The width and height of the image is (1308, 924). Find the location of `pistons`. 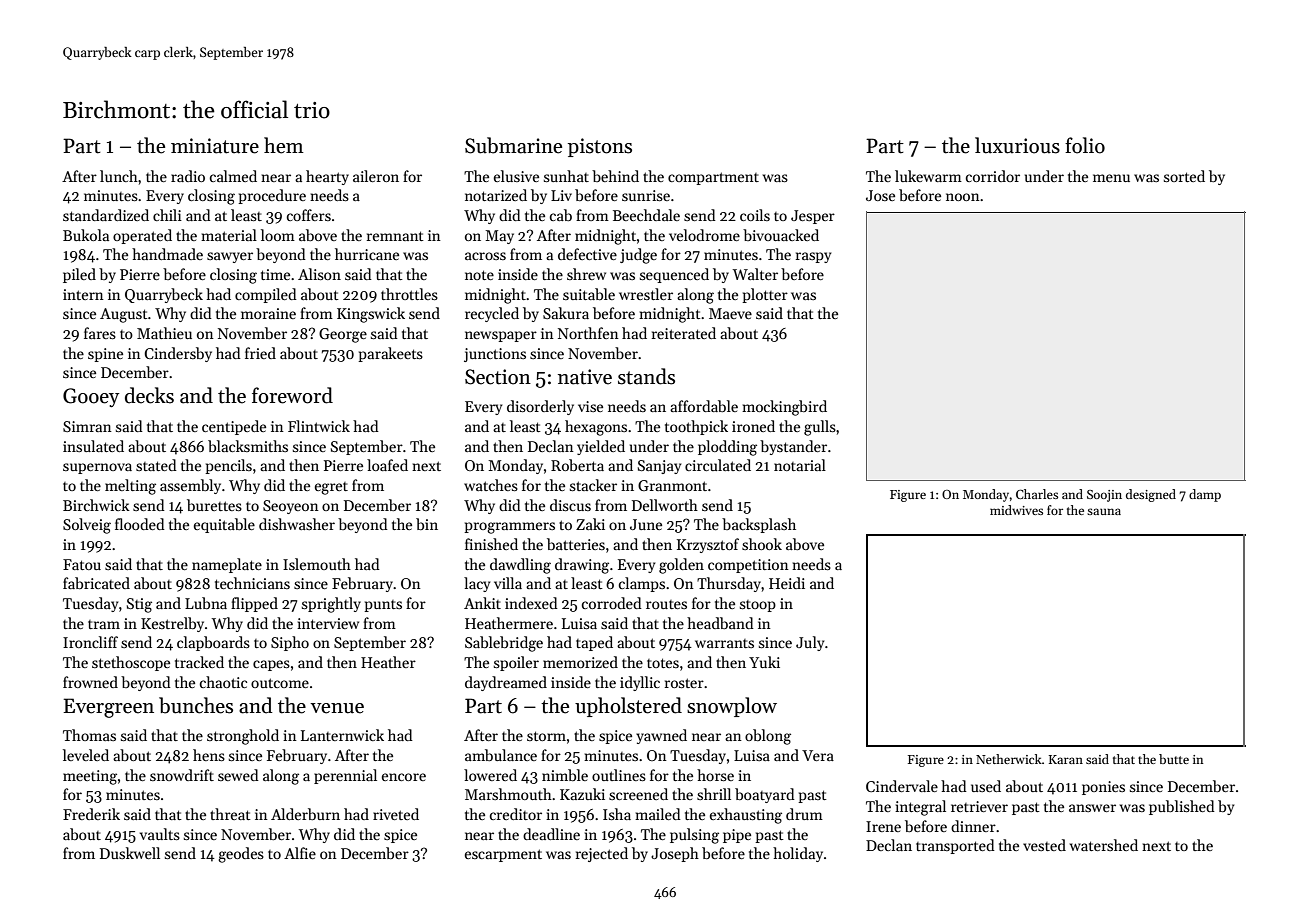

pistons is located at coordinates (600, 147).
